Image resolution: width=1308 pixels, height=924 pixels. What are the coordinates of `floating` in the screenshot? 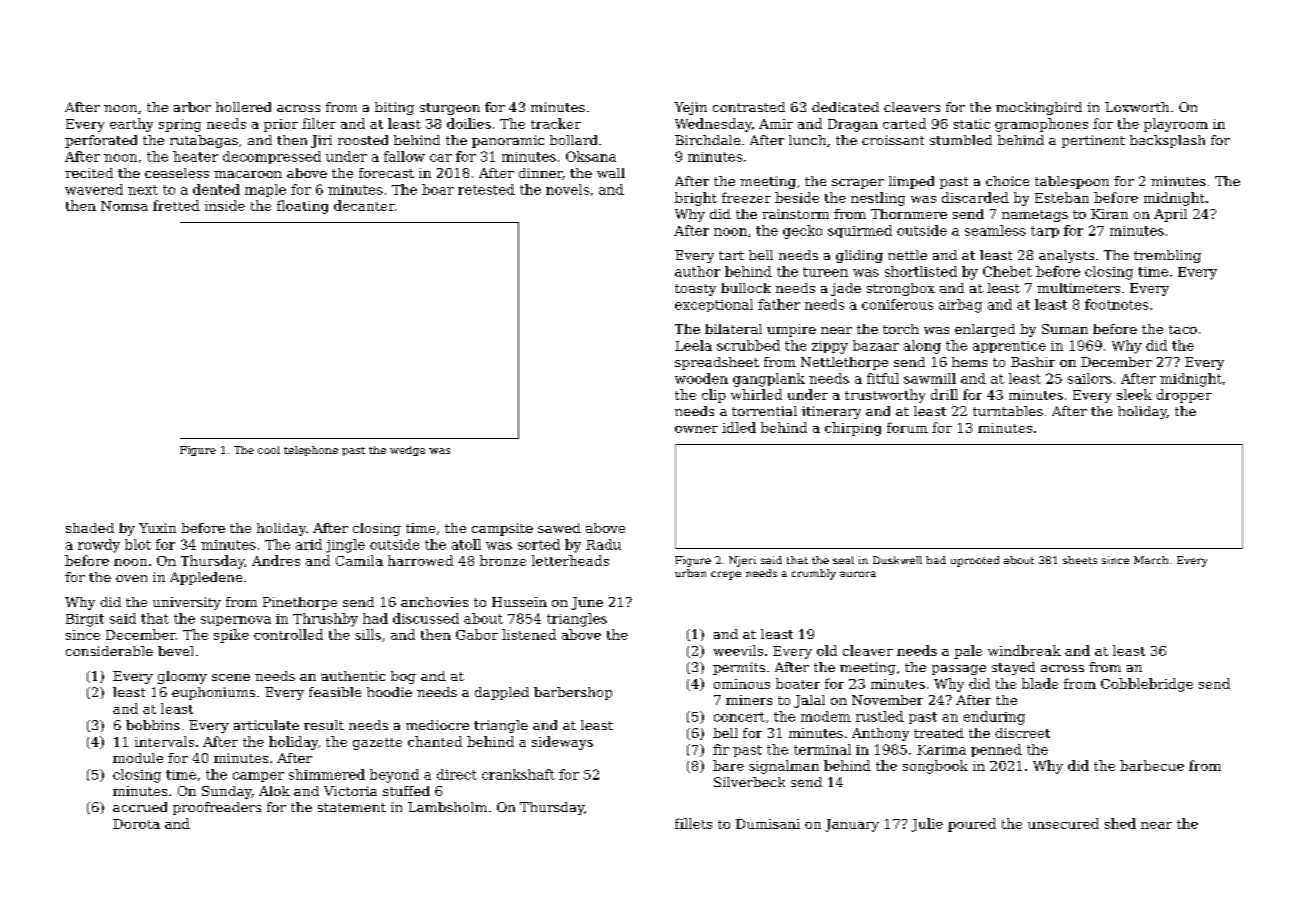 It's located at (302, 207).
